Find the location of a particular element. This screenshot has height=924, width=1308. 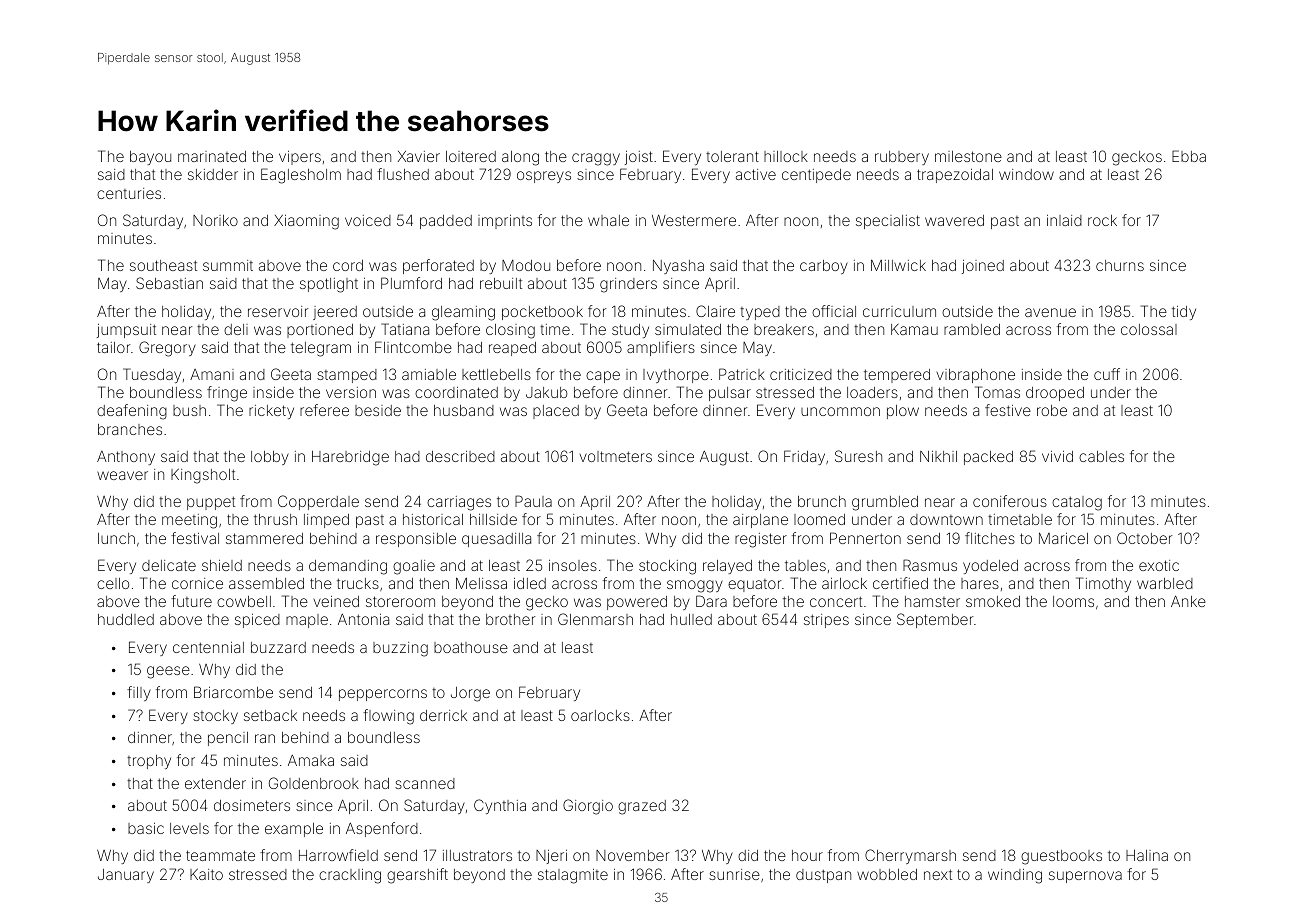

marinated is located at coordinates (212, 156).
